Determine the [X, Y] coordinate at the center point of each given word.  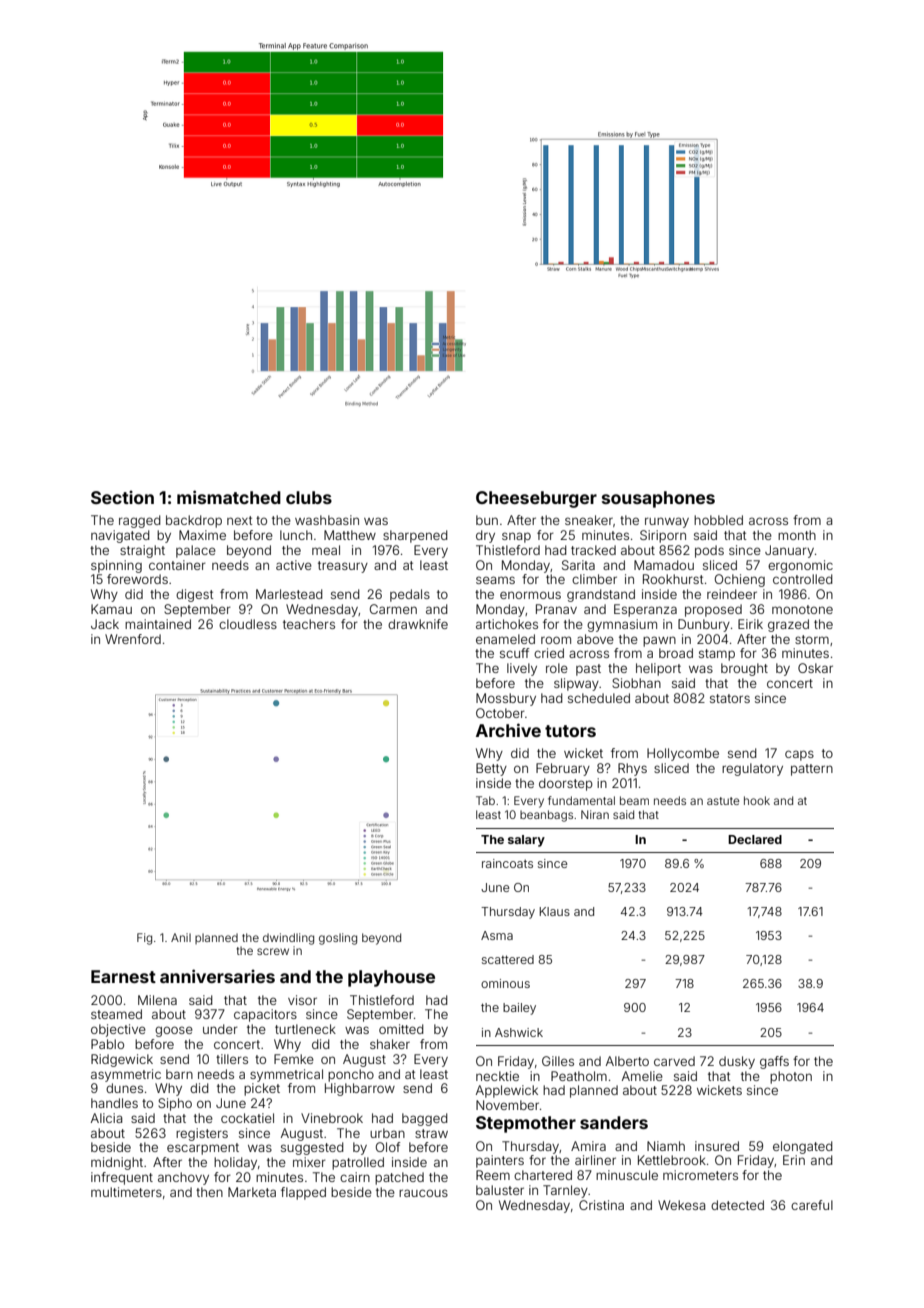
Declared [755, 839]
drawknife [418, 624]
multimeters [126, 1192]
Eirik [750, 624]
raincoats [507, 863]
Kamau [111, 609]
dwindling [288, 939]
